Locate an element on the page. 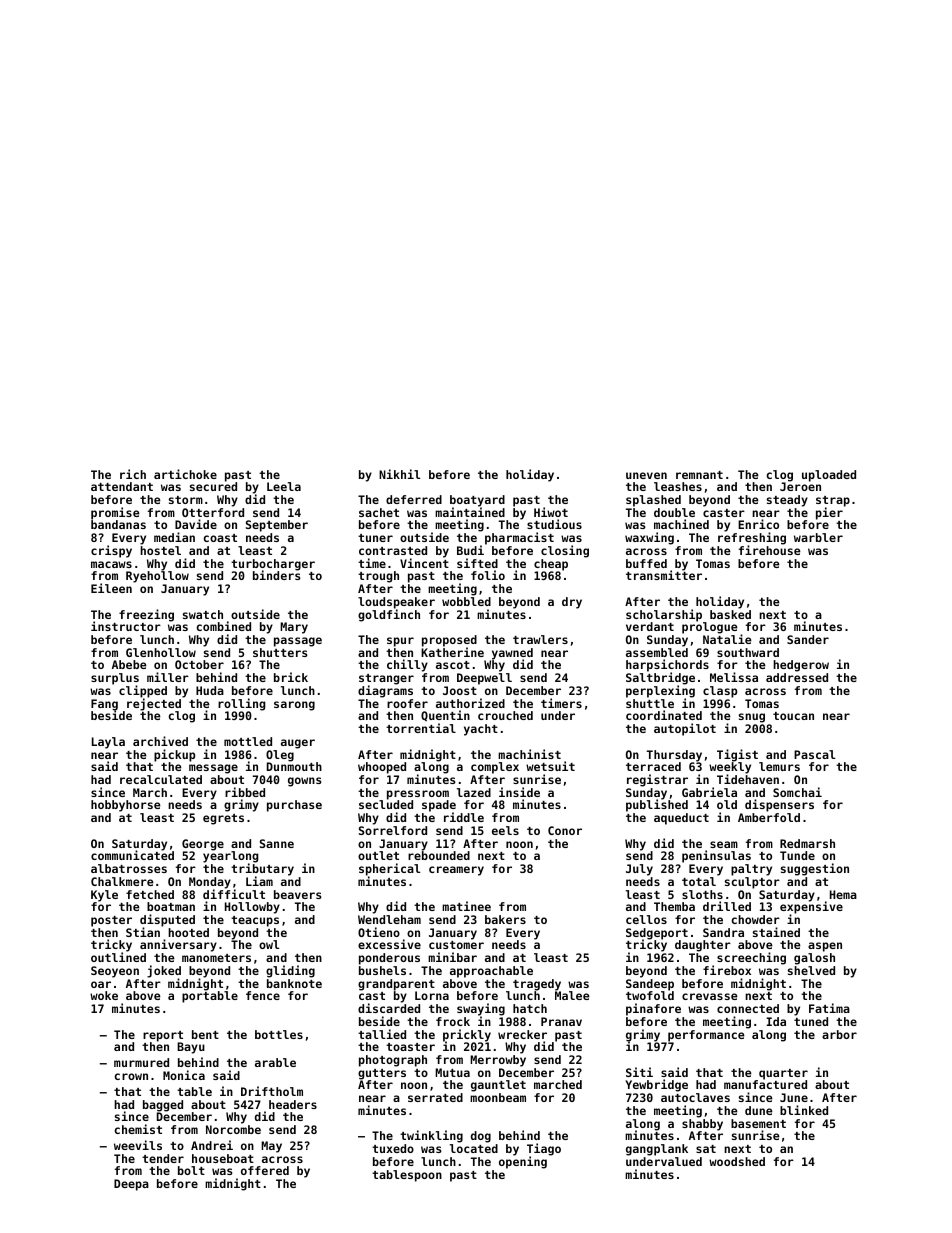  remnant is located at coordinates (699, 475).
